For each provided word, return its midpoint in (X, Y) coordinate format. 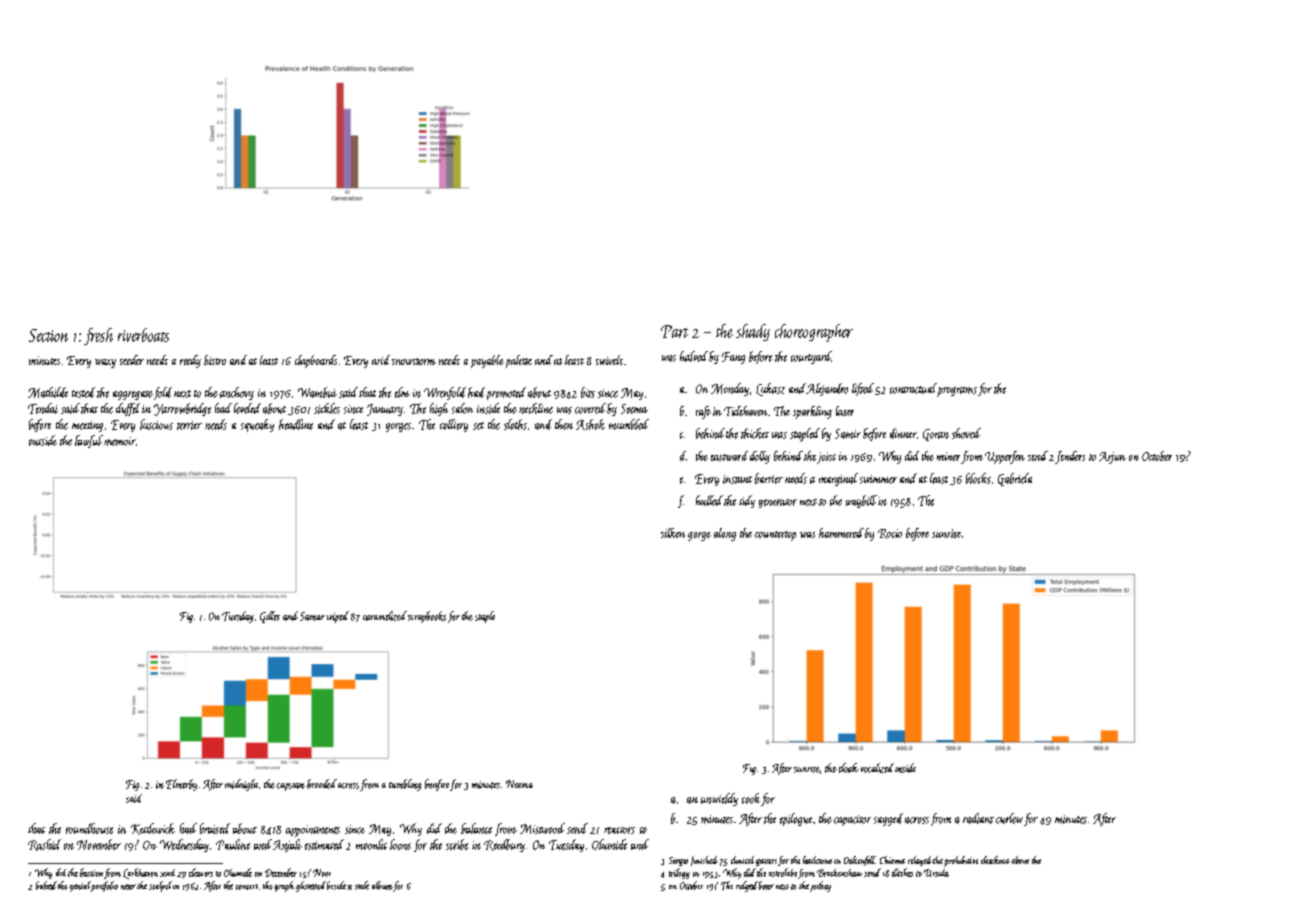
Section (48, 335)
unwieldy (719, 799)
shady (753, 332)
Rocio (890, 534)
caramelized (385, 616)
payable (487, 361)
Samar (312, 616)
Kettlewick (153, 829)
